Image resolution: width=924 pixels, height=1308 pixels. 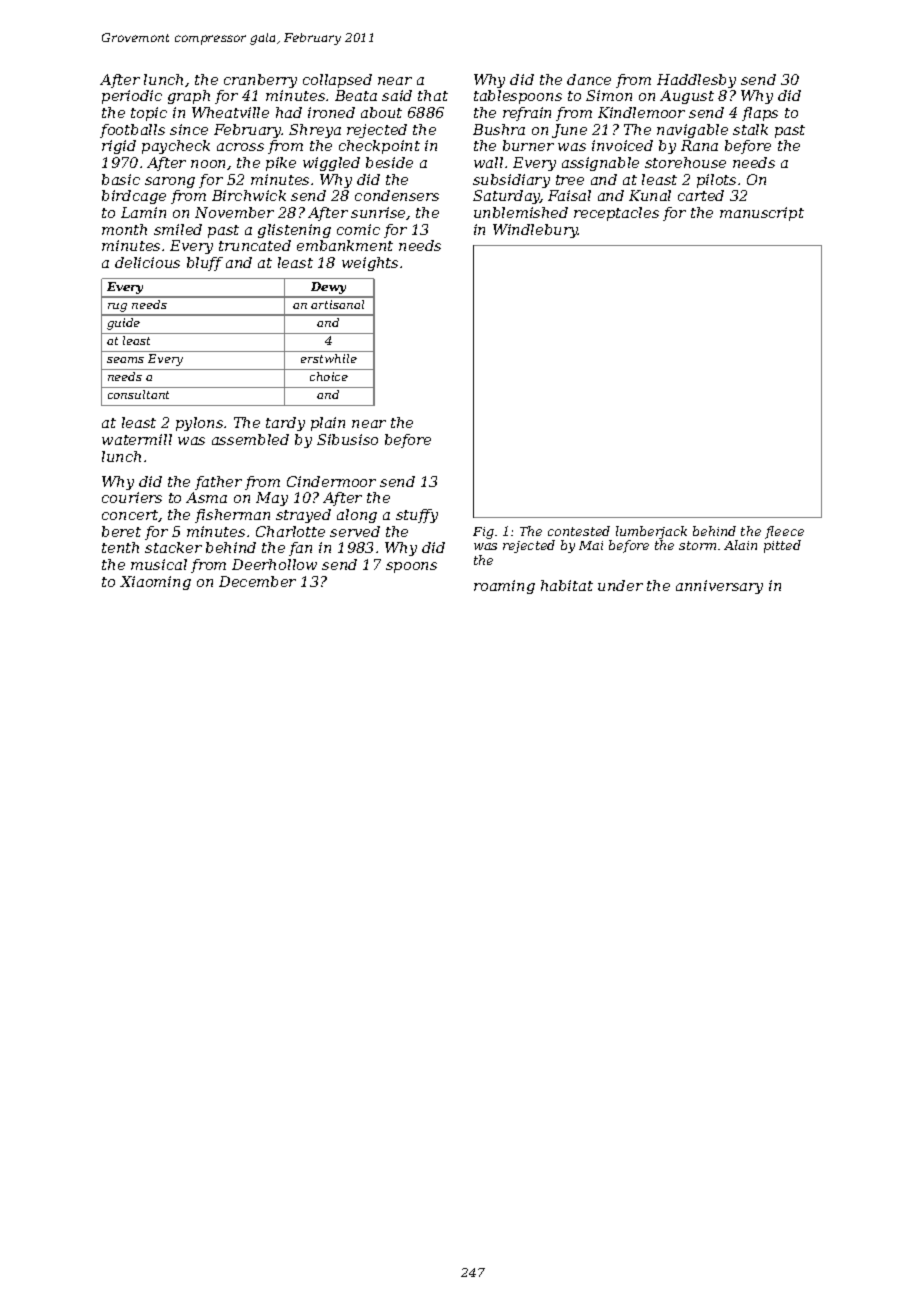 What do you see at coordinates (701, 195) in the image?
I see `carted` at bounding box center [701, 195].
